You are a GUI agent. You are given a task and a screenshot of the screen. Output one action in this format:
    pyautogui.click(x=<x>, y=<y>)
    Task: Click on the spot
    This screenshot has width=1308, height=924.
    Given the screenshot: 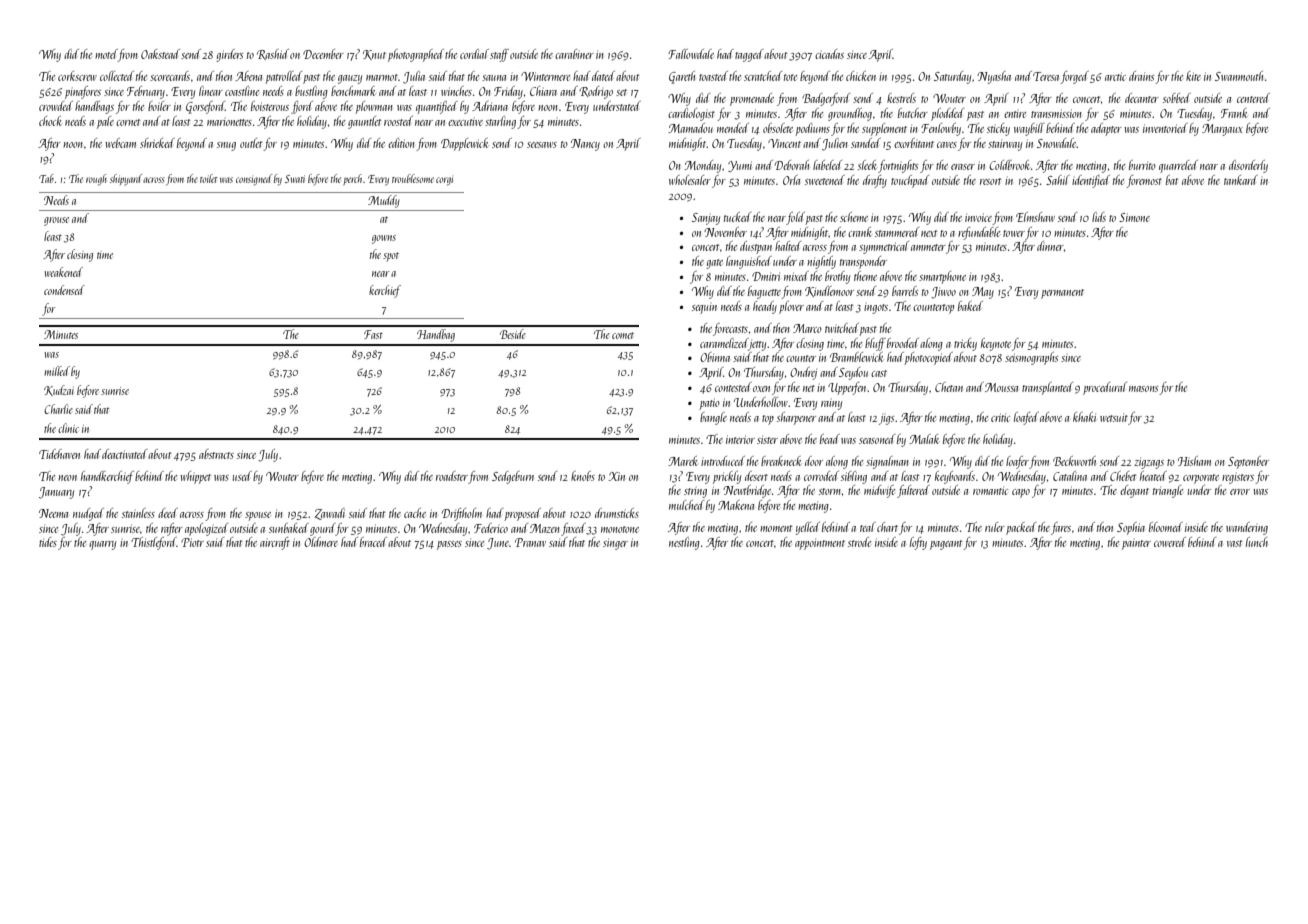 What is the action you would take?
    pyautogui.click(x=391, y=257)
